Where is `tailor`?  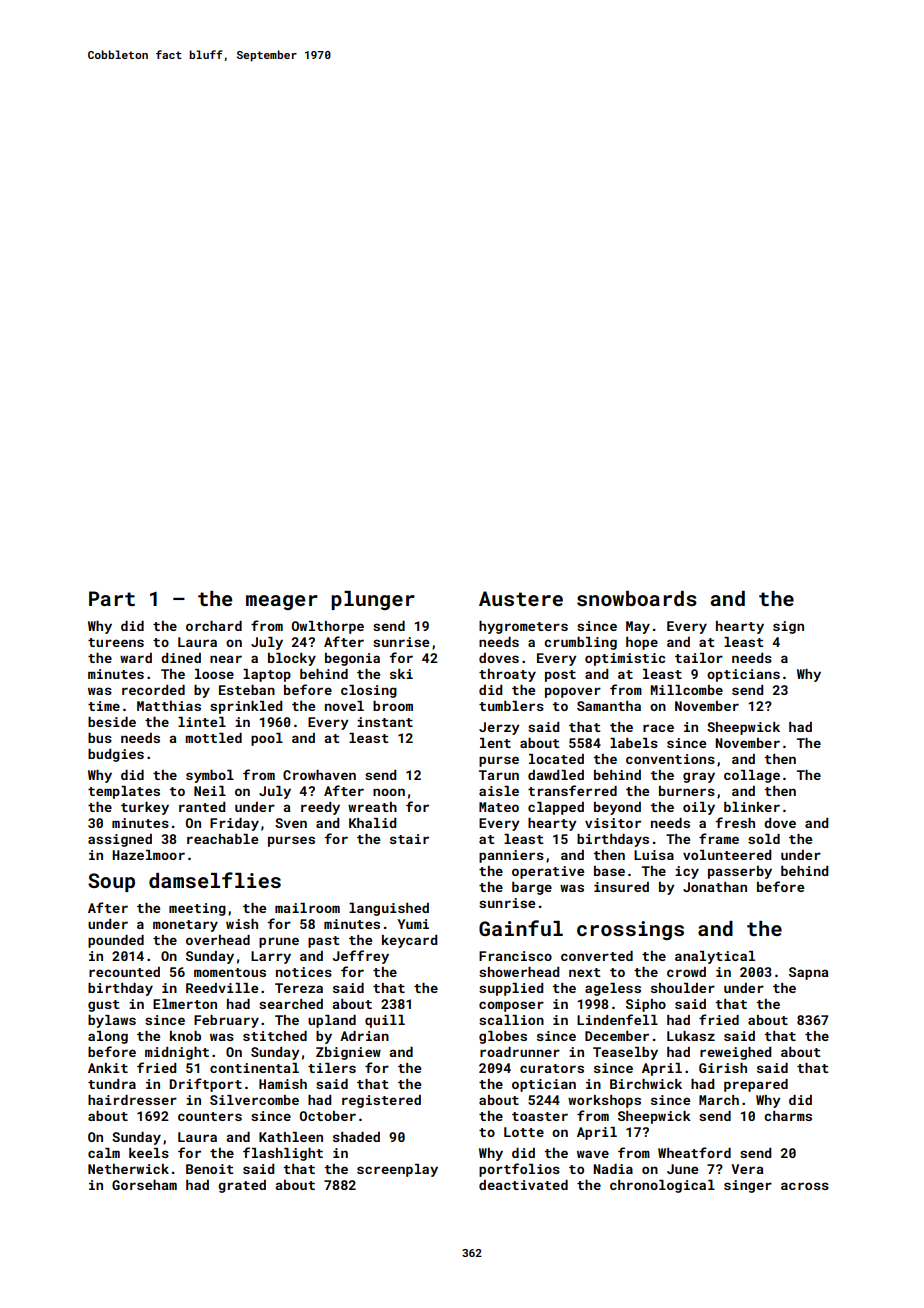 tailor is located at coordinates (699, 658).
